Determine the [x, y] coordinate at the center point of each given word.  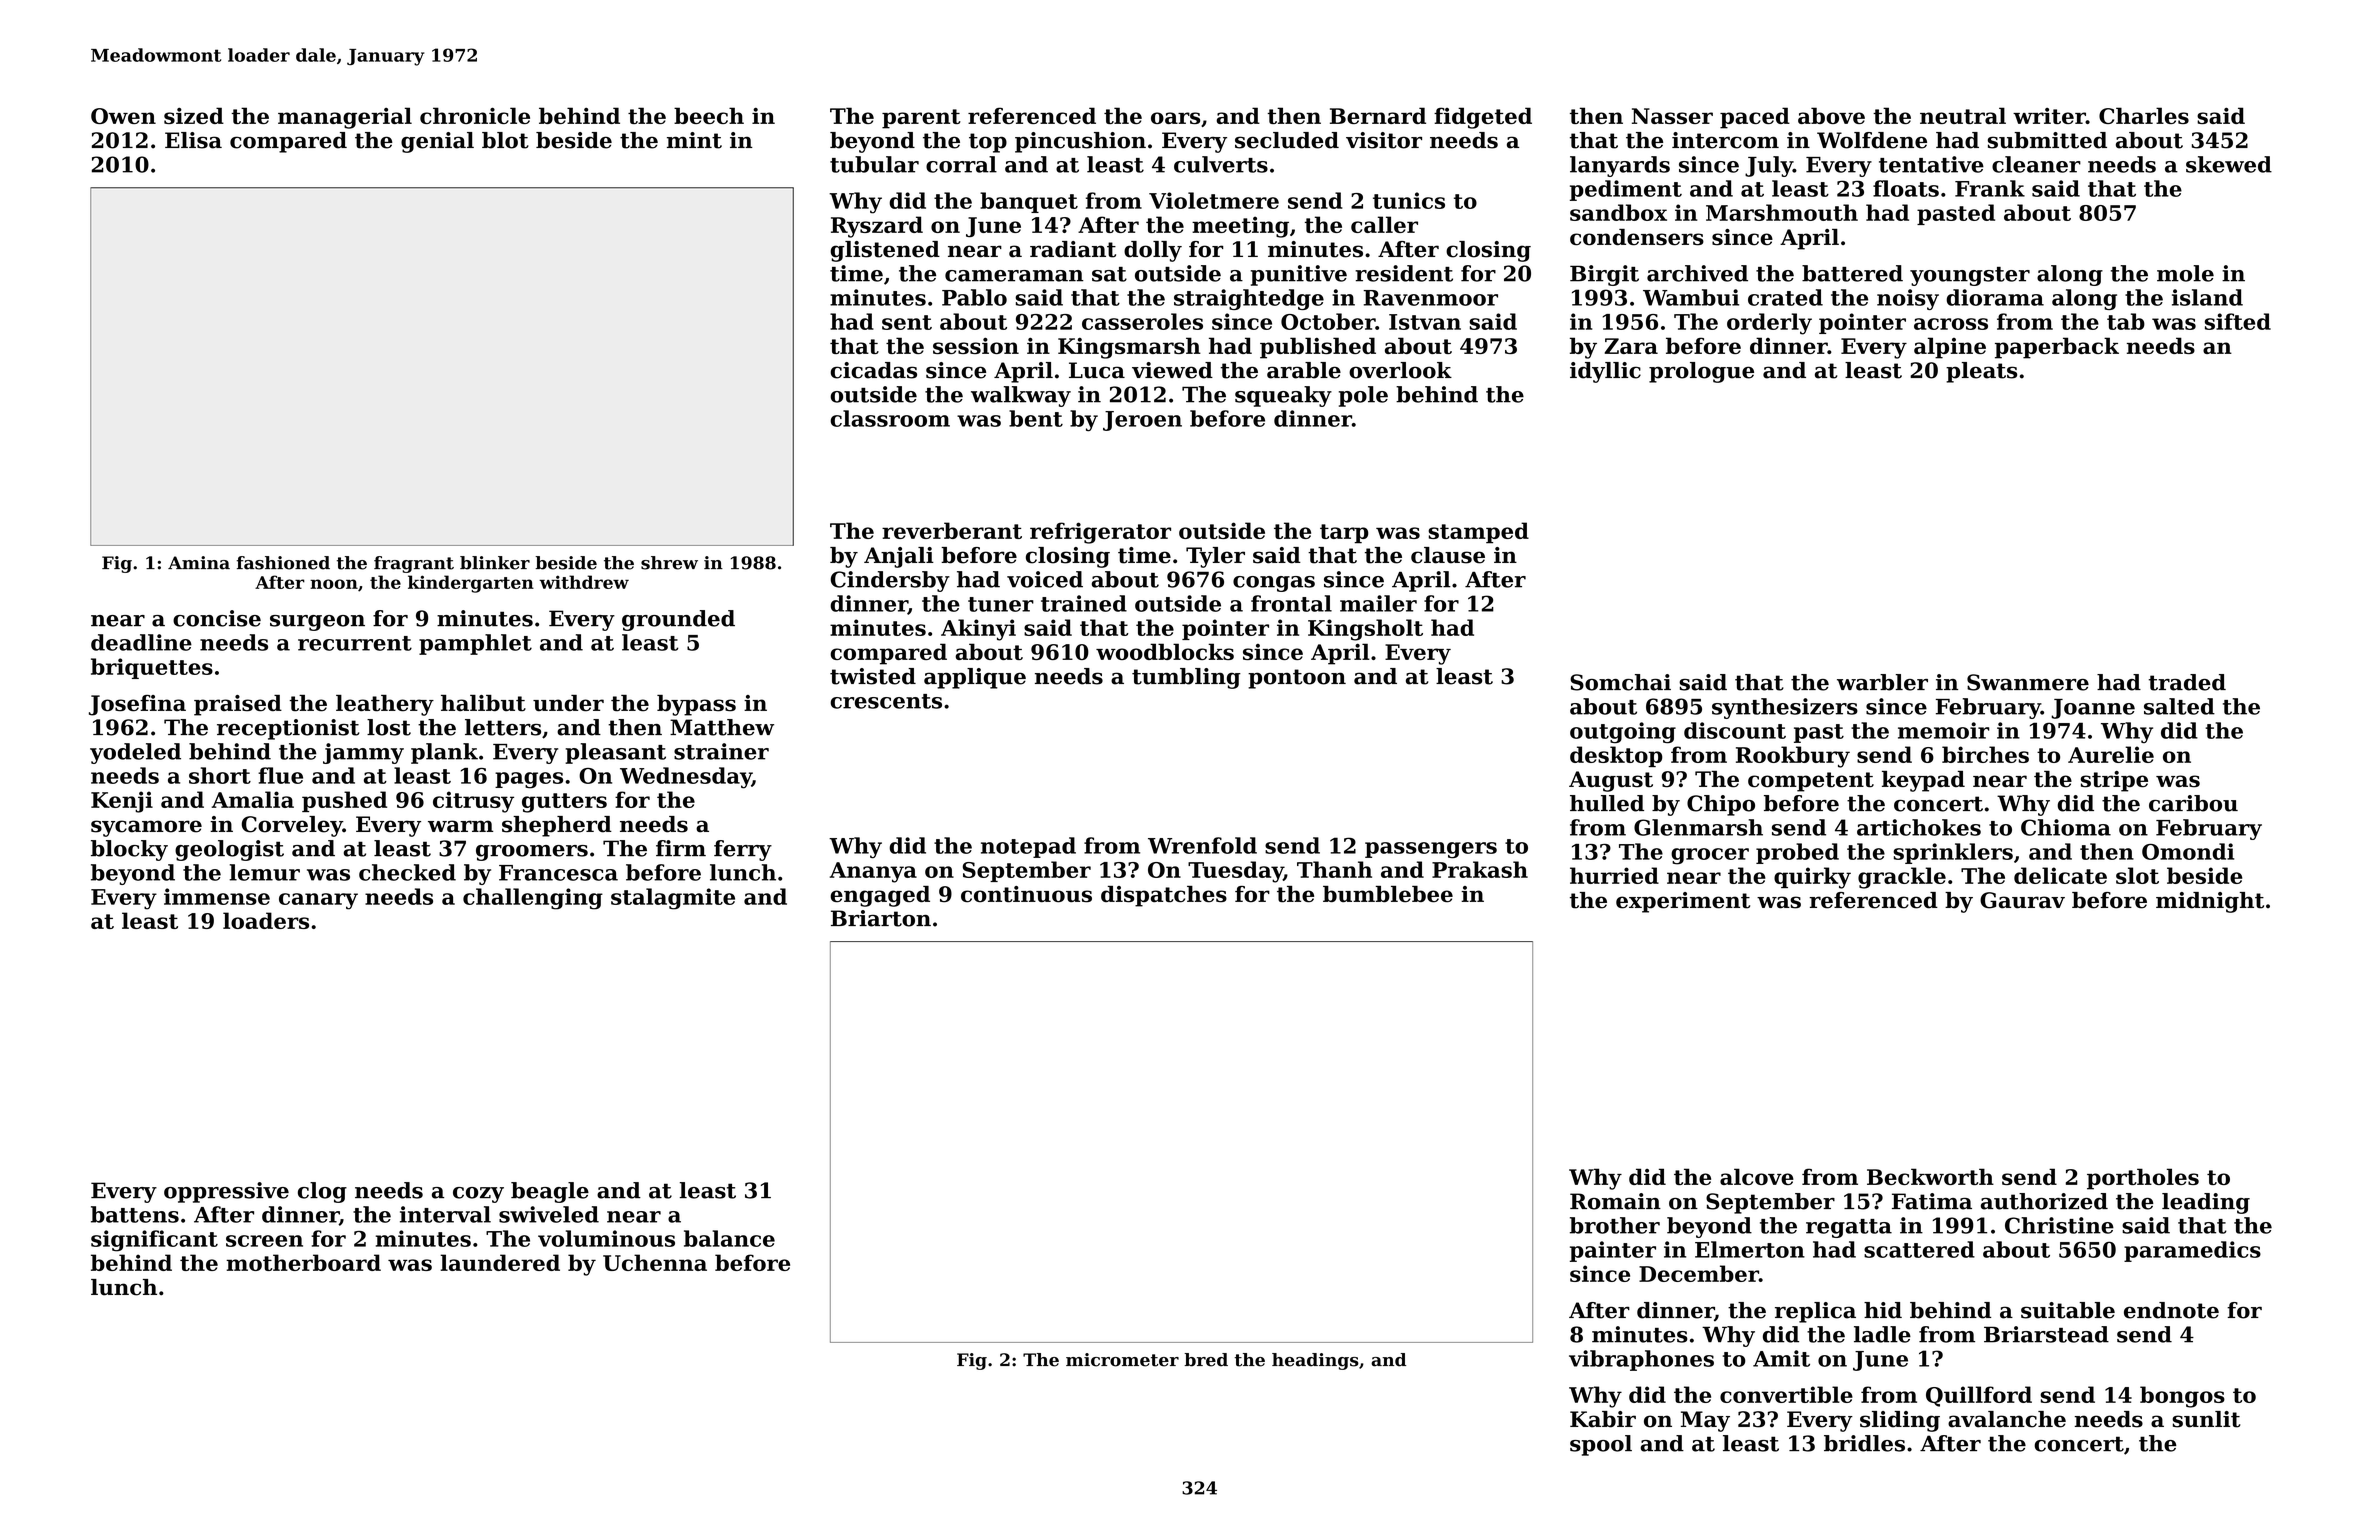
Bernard [1378, 115]
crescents [886, 701]
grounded [678, 620]
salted [2179, 706]
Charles [2144, 115]
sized [194, 115]
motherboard [303, 1262]
